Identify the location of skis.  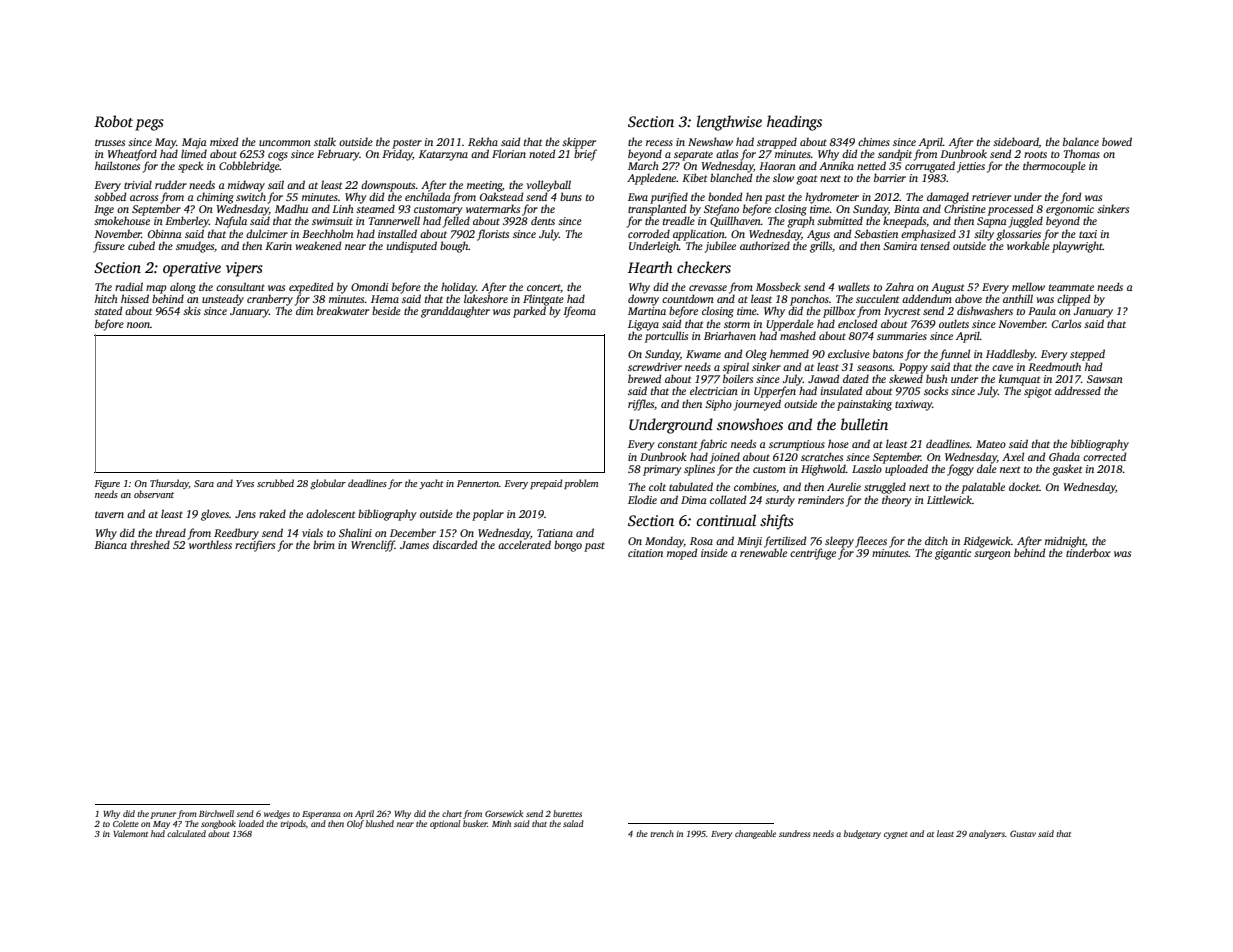
(192, 310).
